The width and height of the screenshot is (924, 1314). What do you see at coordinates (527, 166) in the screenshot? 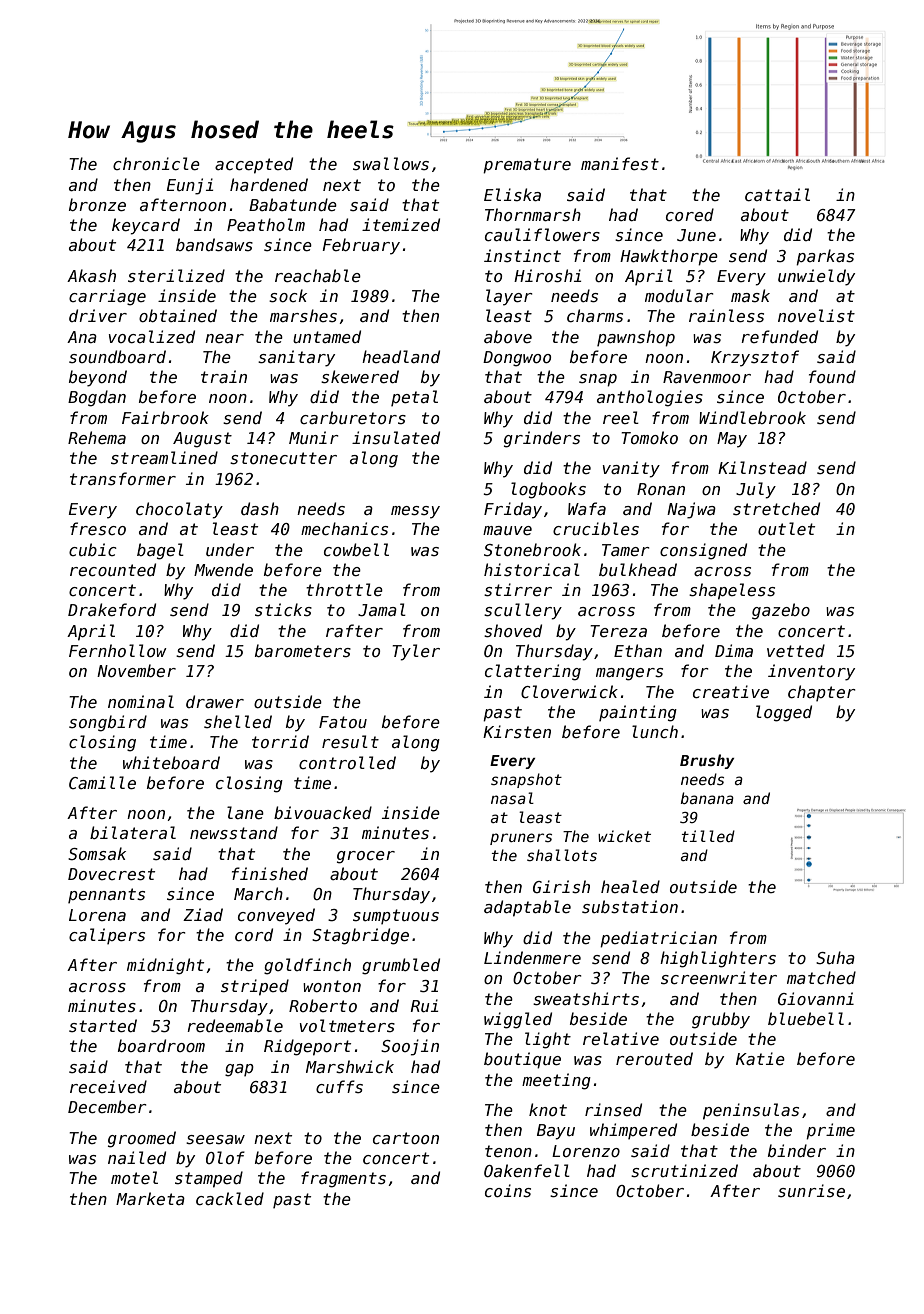
I see `premature` at bounding box center [527, 166].
